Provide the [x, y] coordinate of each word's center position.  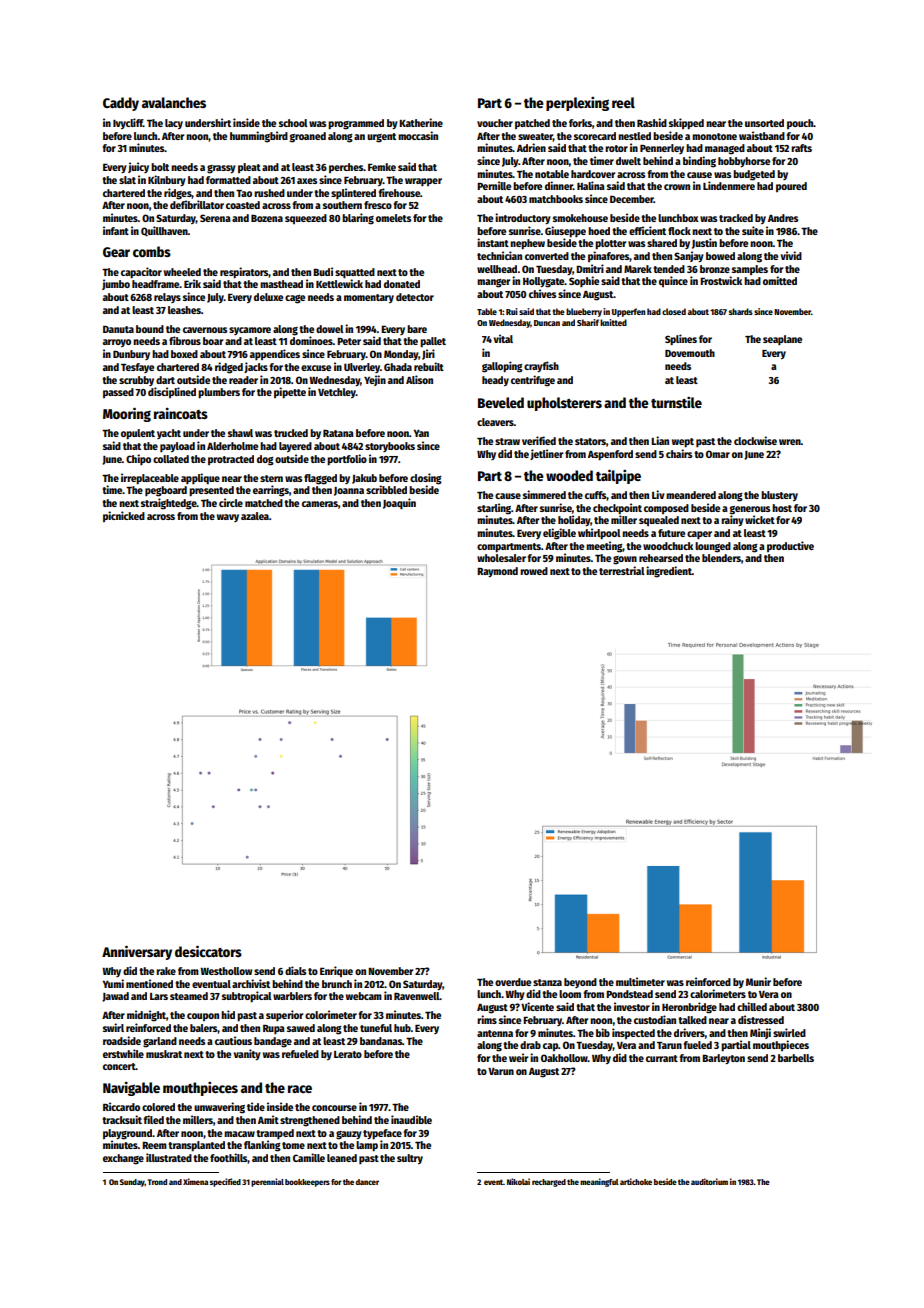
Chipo [138, 459]
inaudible [411, 1119]
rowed [534, 571]
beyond [580, 983]
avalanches [174, 102]
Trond [157, 1182]
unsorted [764, 123]
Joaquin [399, 504]
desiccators [208, 951]
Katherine [421, 122]
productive [790, 546]
